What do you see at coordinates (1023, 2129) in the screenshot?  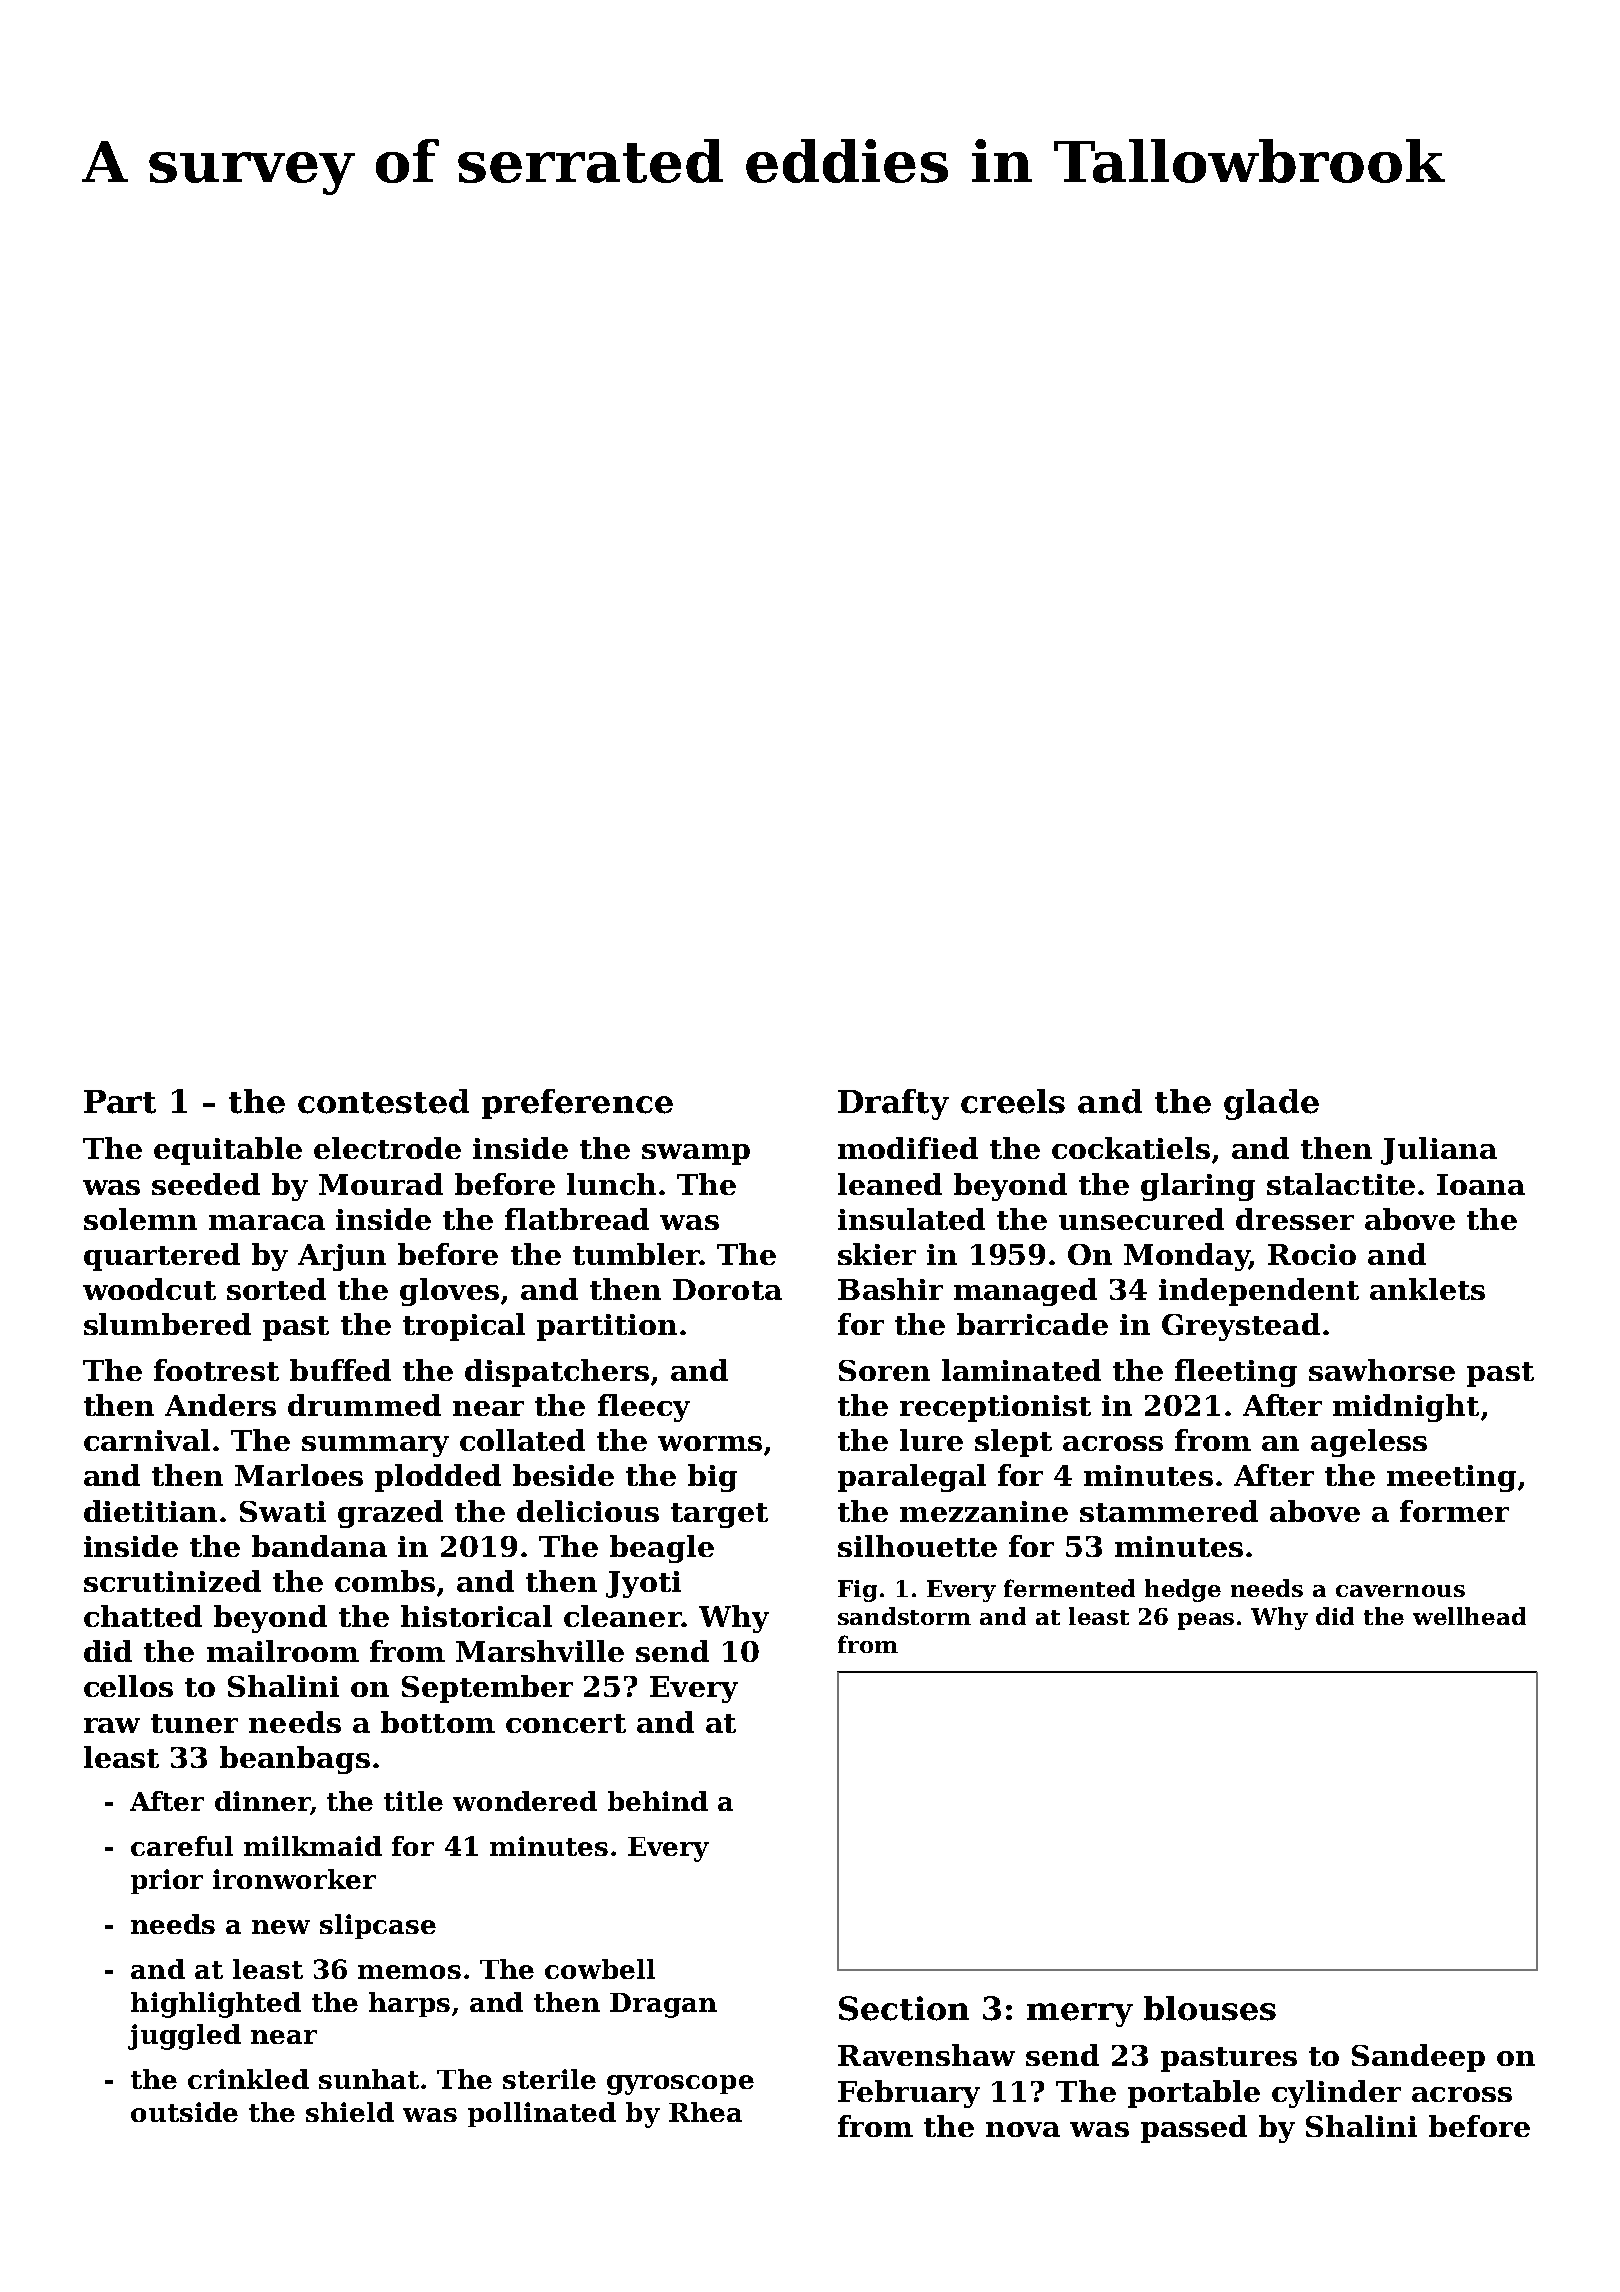 I see `nova` at bounding box center [1023, 2129].
